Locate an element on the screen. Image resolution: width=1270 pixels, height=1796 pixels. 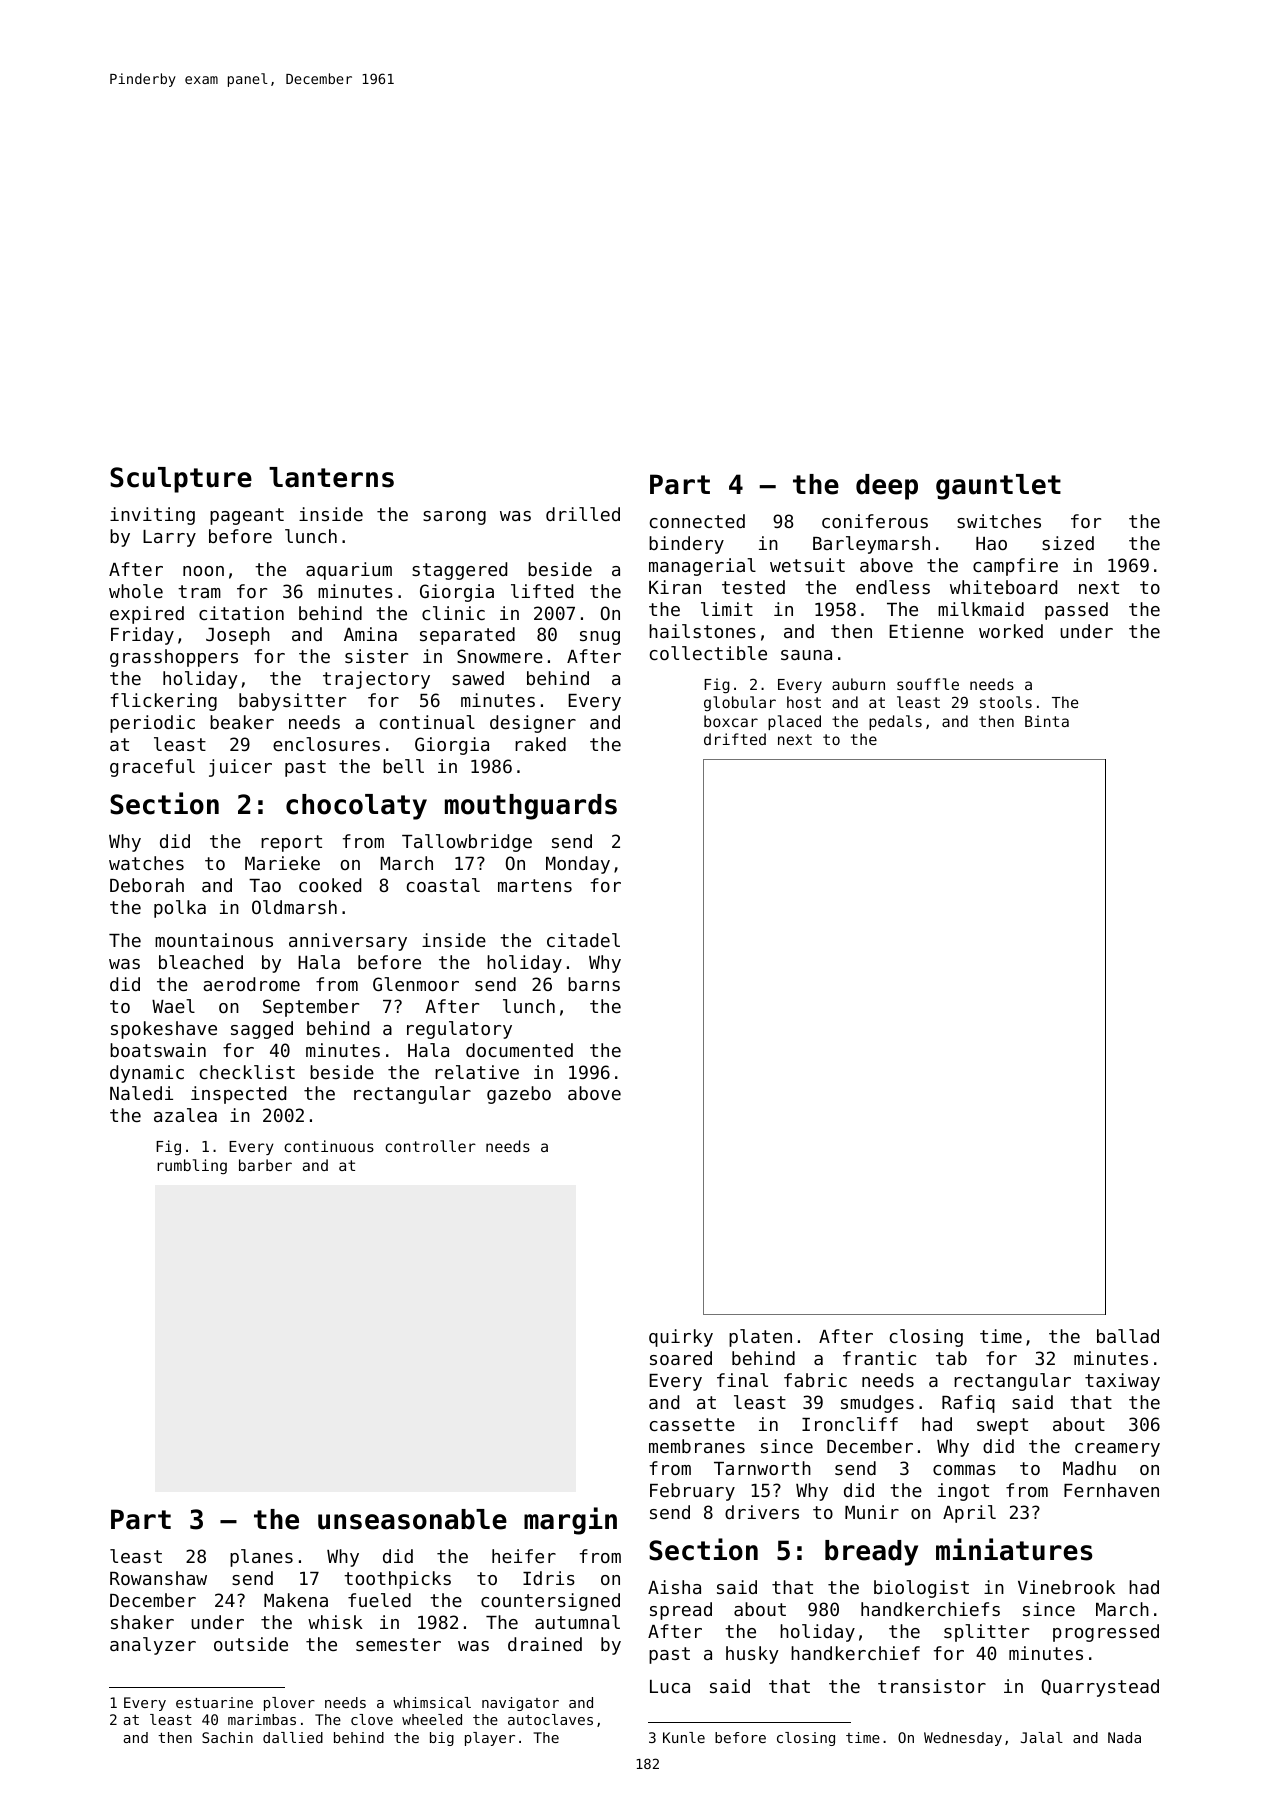
gauntlet is located at coordinates (998, 487).
